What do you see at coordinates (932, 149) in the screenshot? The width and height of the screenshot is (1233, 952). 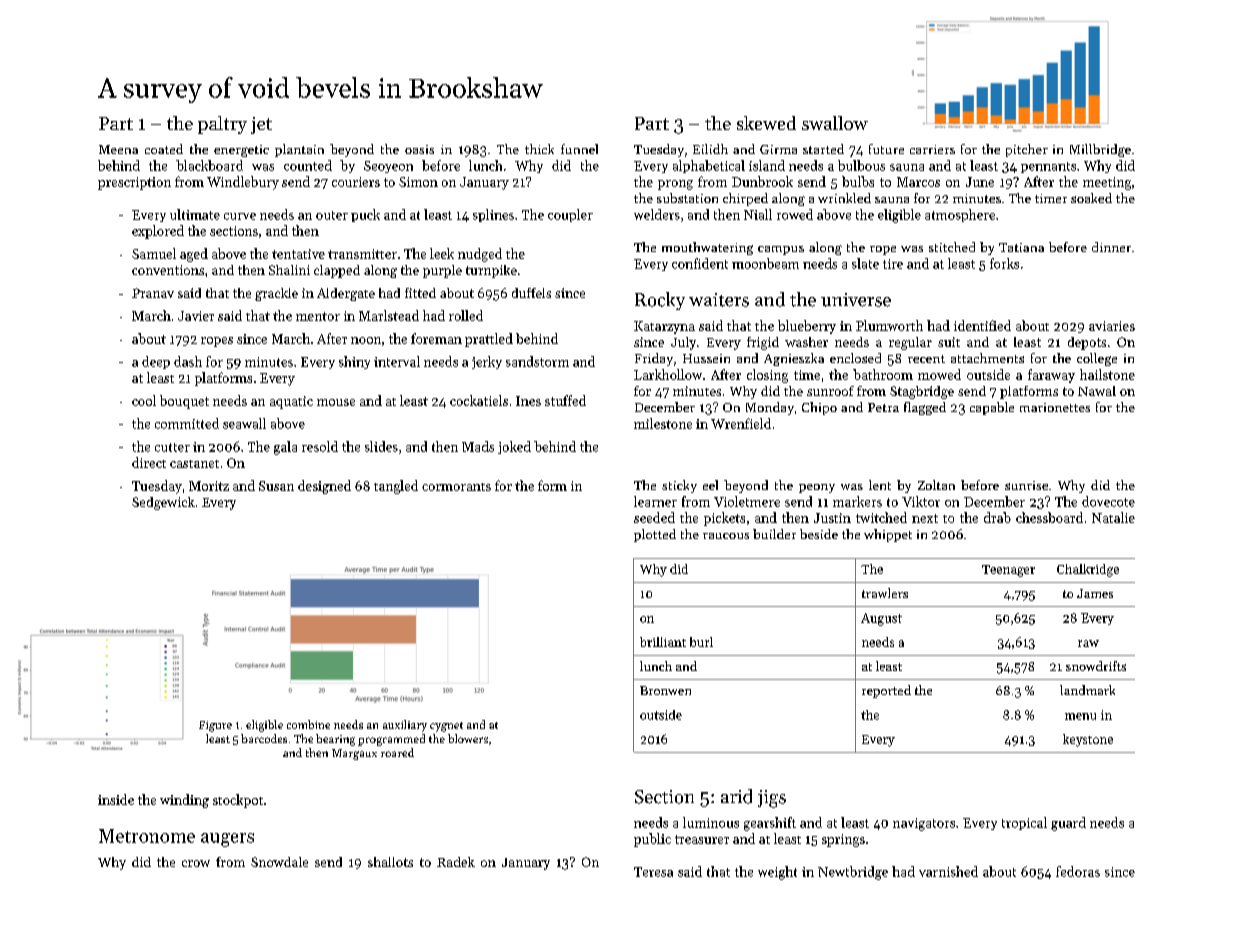 I see `carriers` at bounding box center [932, 149].
